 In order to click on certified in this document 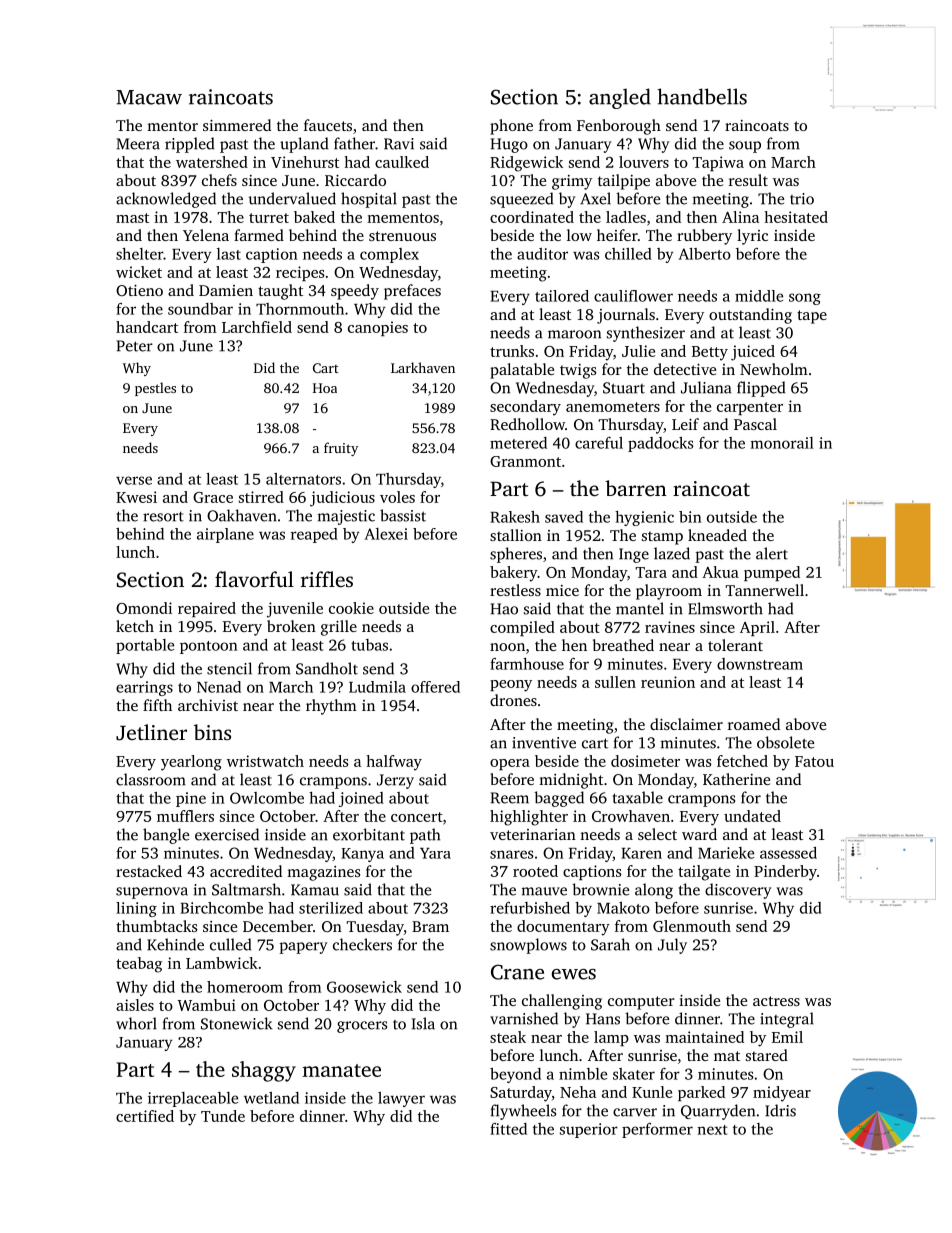, I will do `click(145, 1116)`.
